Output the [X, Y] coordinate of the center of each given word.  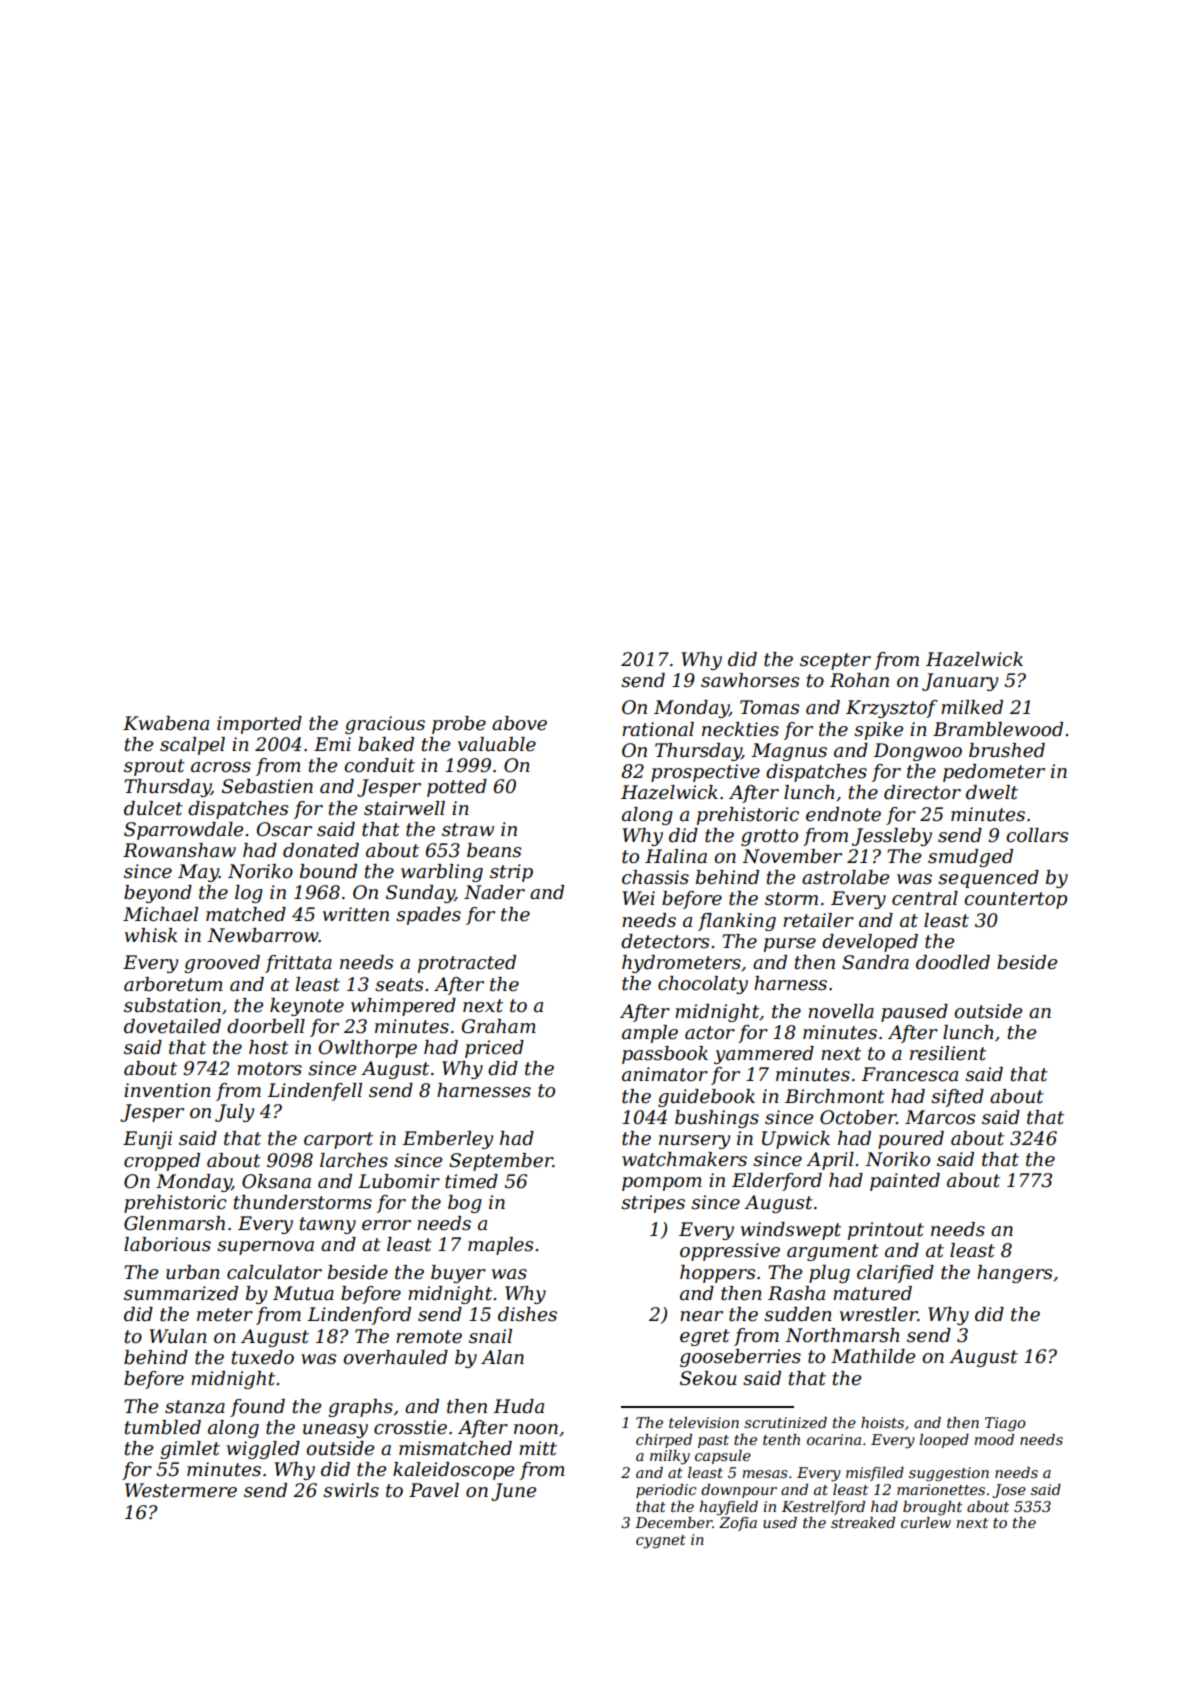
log [249, 894]
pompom [662, 1184]
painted [905, 1182]
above [519, 723]
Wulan [178, 1336]
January [960, 682]
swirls [351, 1490]
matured [872, 1293]
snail [490, 1336]
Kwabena [166, 723]
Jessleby [892, 837]
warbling [442, 873]
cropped [162, 1162]
